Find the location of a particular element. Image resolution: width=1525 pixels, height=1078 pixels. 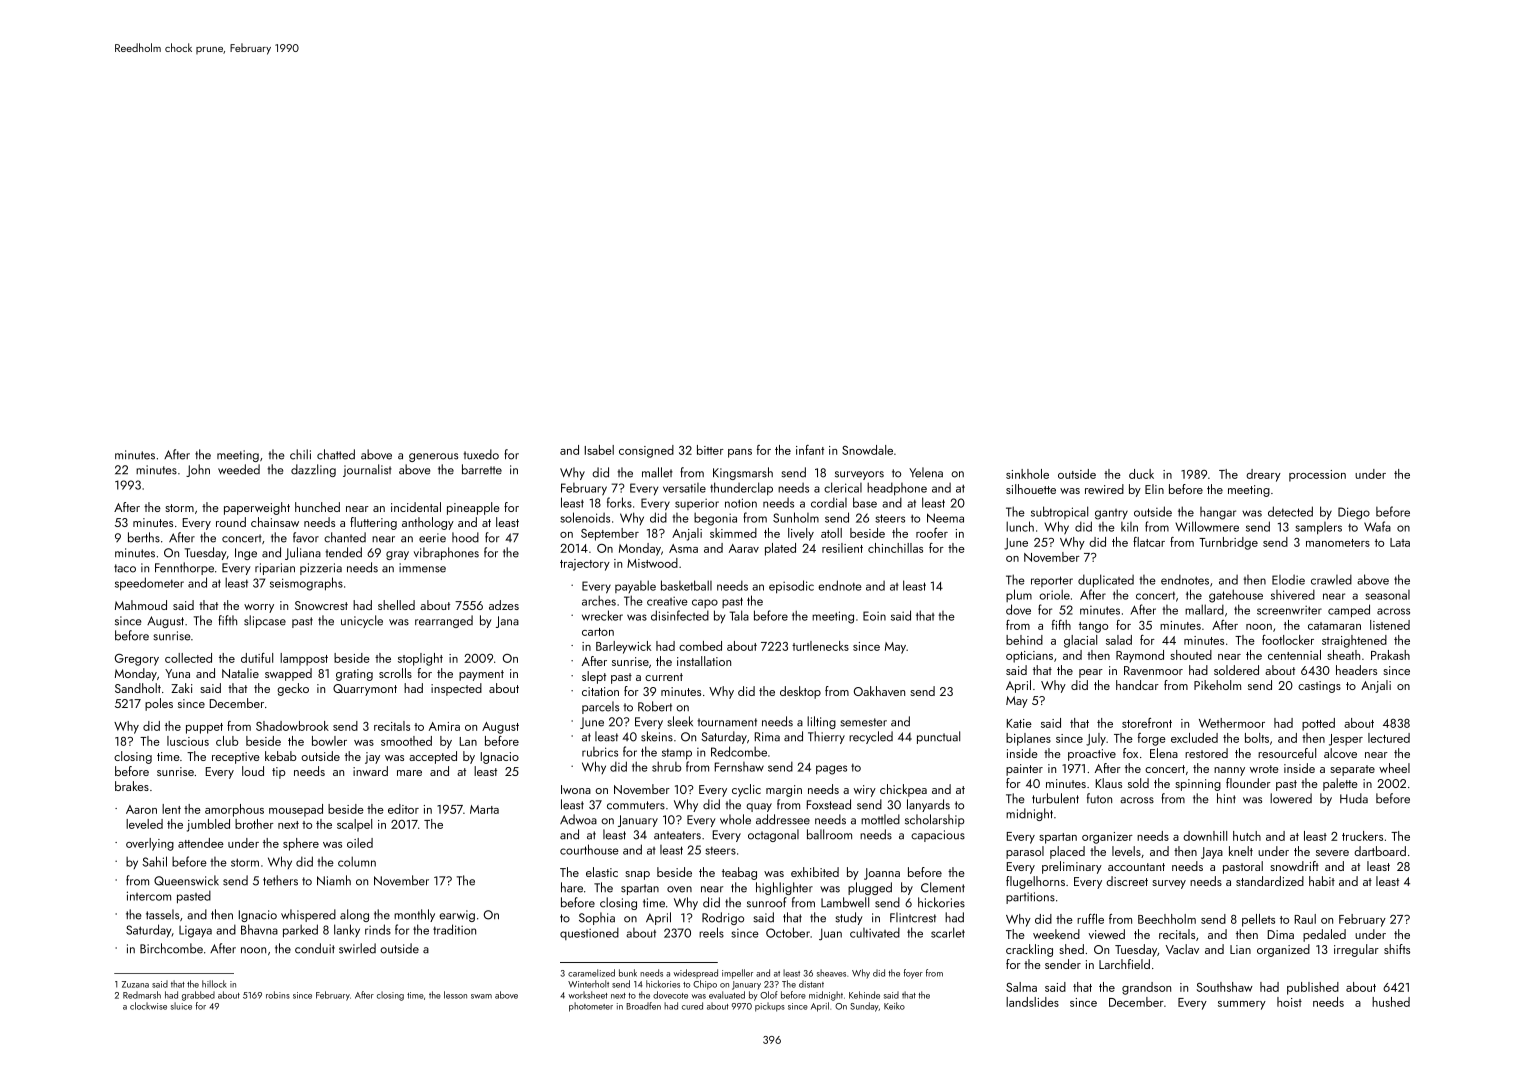

shifts is located at coordinates (1397, 949).
